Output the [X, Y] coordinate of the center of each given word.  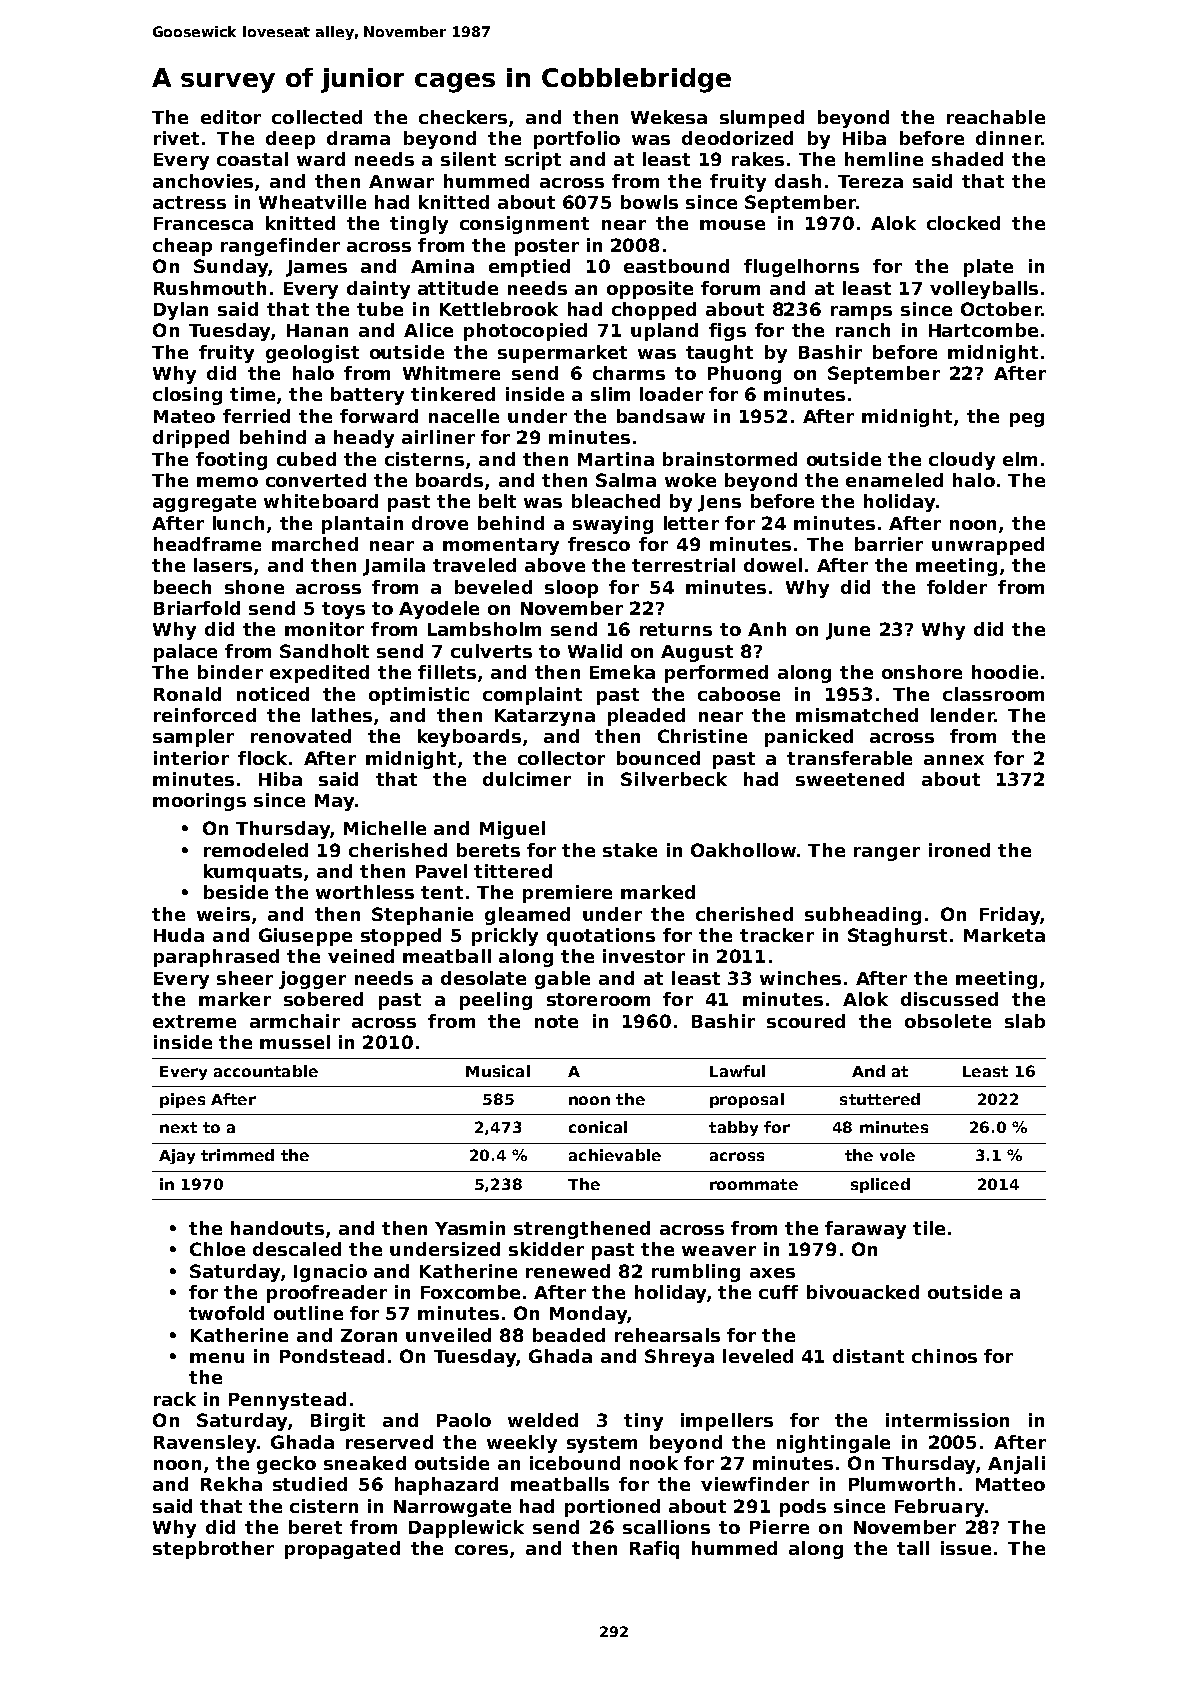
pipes [182, 1100]
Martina [616, 459]
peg [1027, 420]
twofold [226, 1313]
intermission [947, 1420]
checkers [463, 117]
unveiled [448, 1335]
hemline [884, 159]
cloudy [962, 461]
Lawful [737, 1071]
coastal [252, 159]
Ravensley [205, 1444]
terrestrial [683, 565]
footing [231, 461]
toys [343, 610]
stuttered [880, 1099]
